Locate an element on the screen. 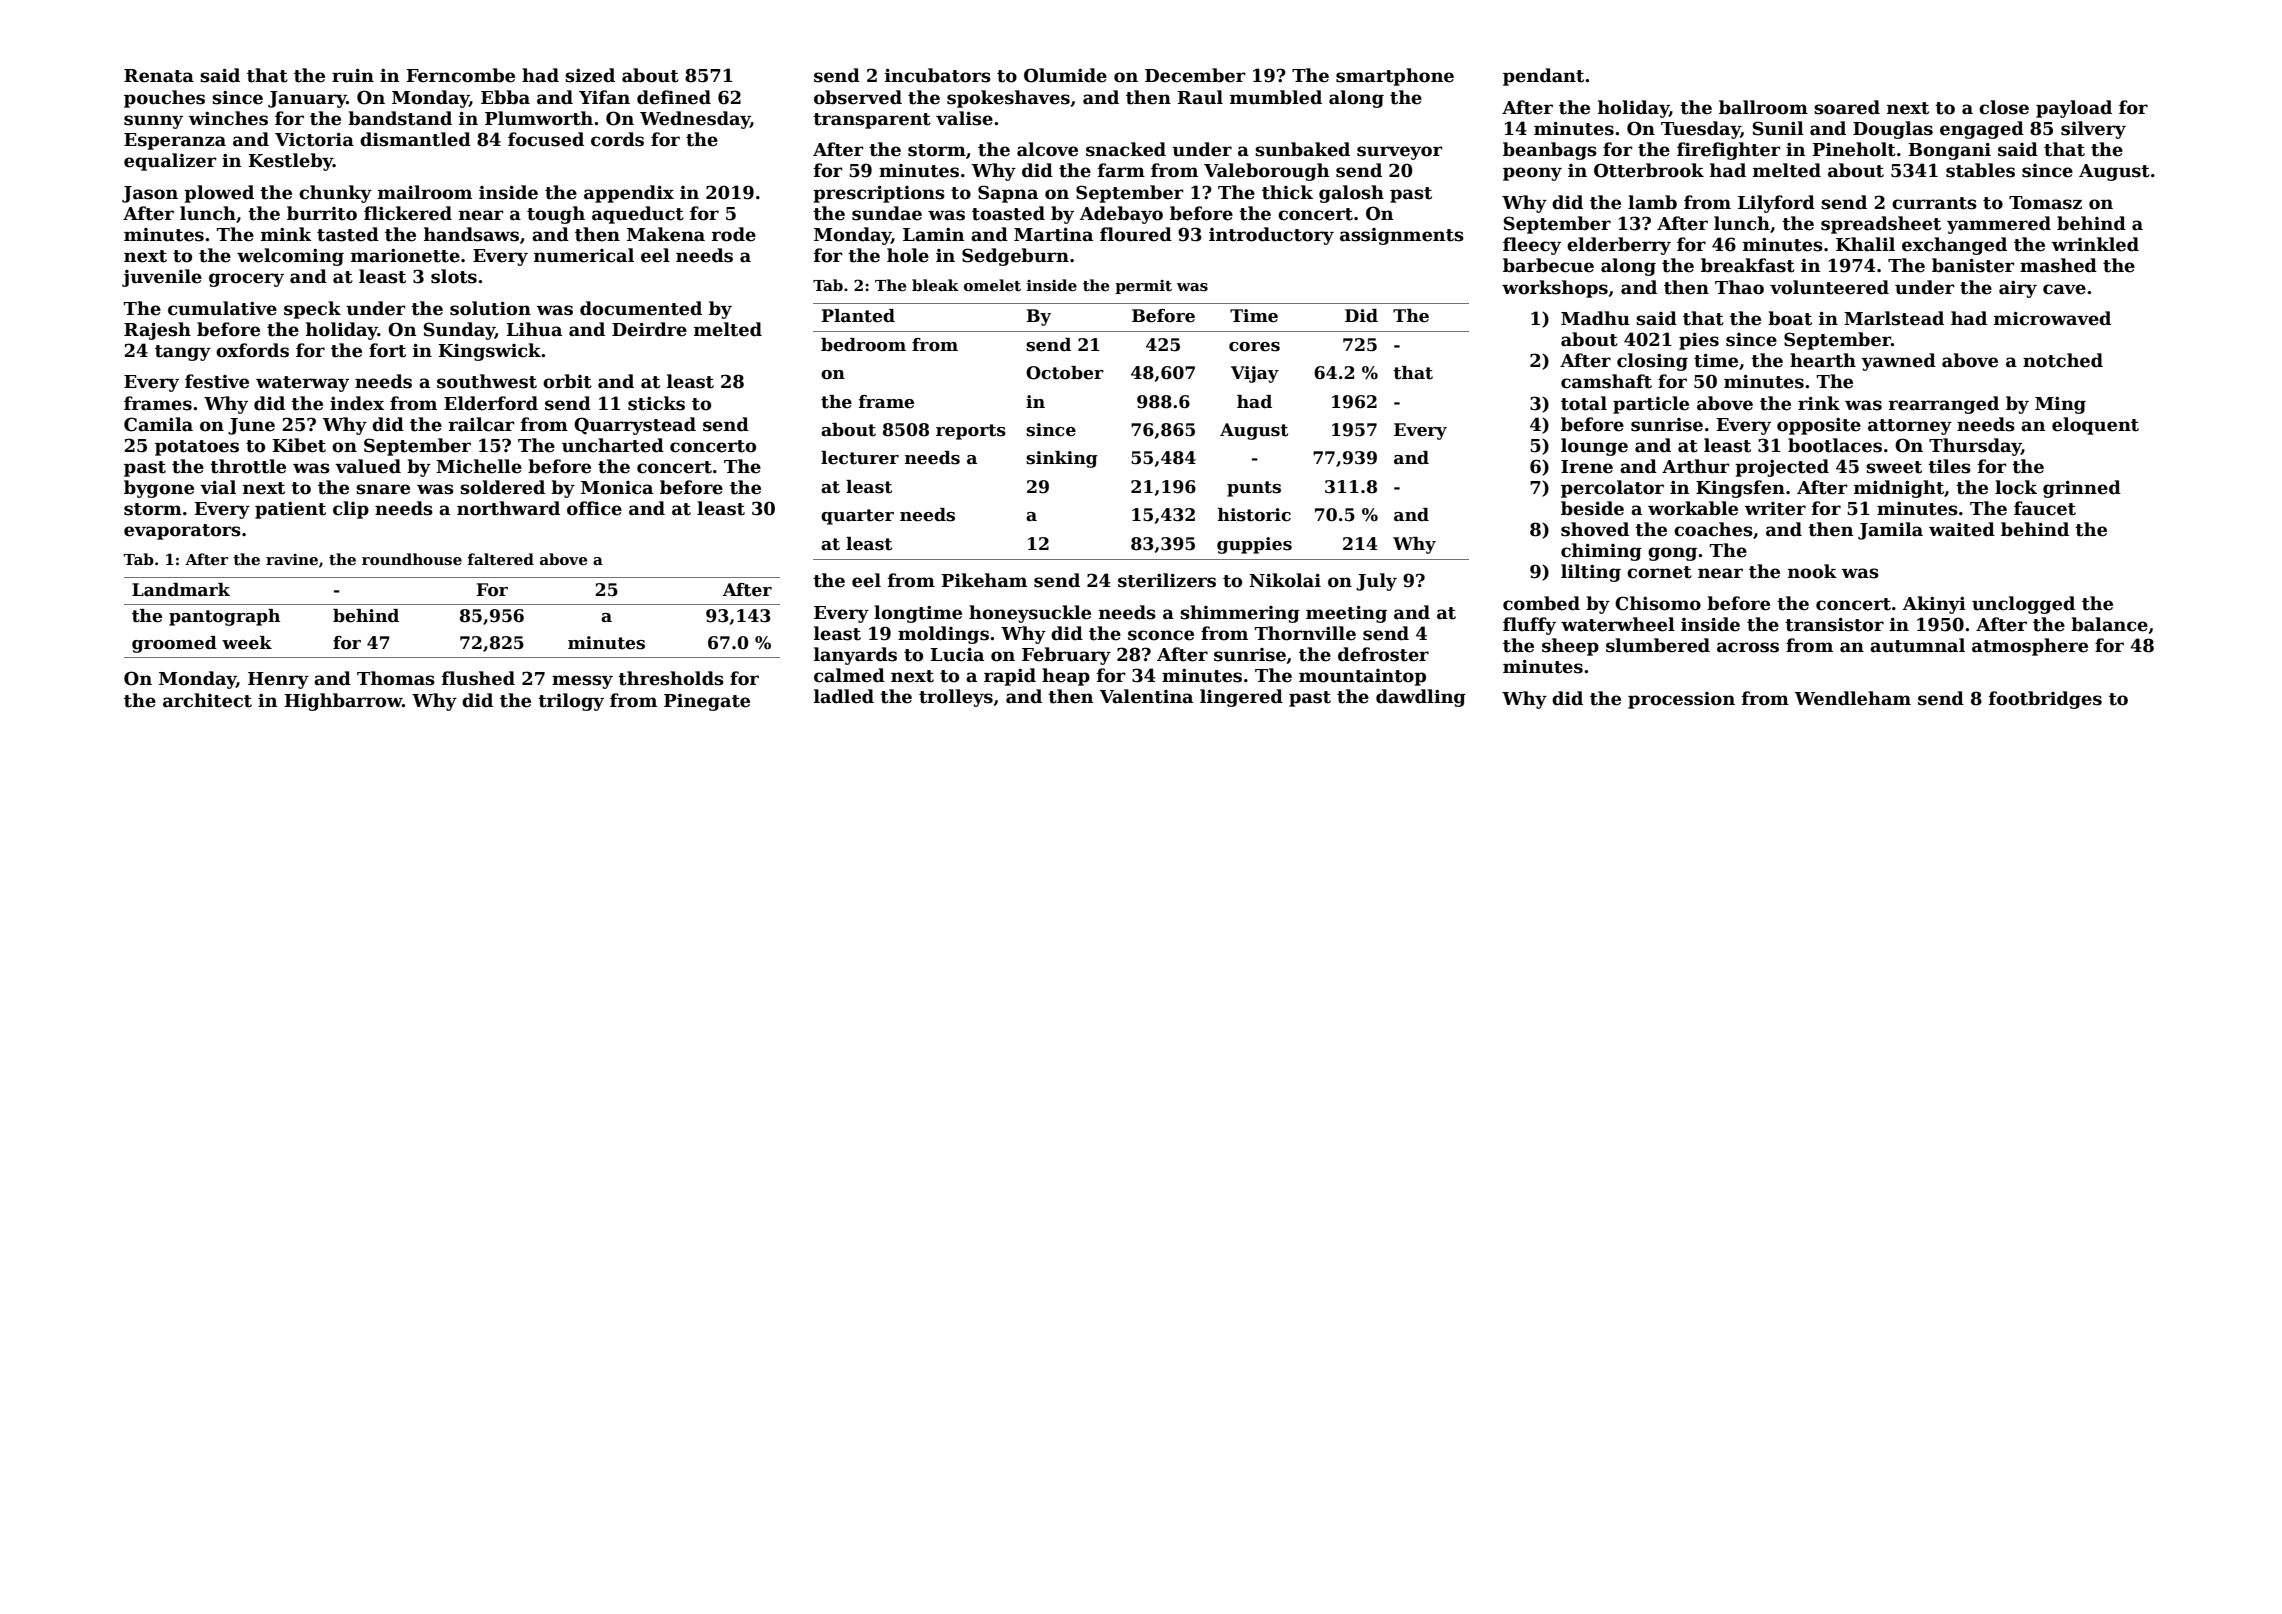 The image size is (2282, 1614). sized is located at coordinates (590, 75).
